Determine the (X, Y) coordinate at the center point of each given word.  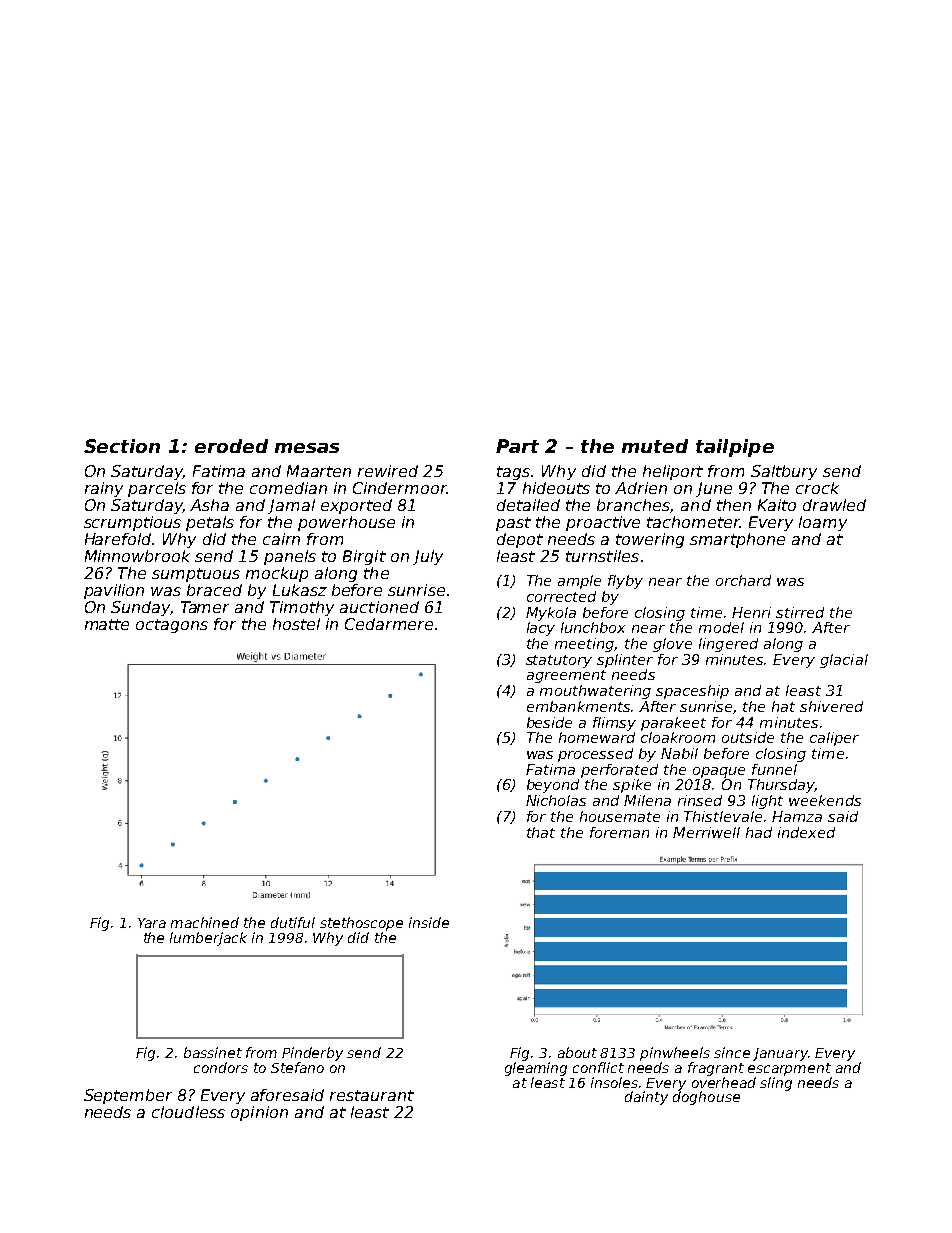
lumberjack (208, 939)
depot (520, 540)
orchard (743, 580)
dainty (646, 1098)
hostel (296, 624)
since (732, 1052)
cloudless (188, 1112)
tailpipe (735, 448)
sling (776, 1084)
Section (122, 446)
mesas (307, 448)
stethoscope (361, 924)
